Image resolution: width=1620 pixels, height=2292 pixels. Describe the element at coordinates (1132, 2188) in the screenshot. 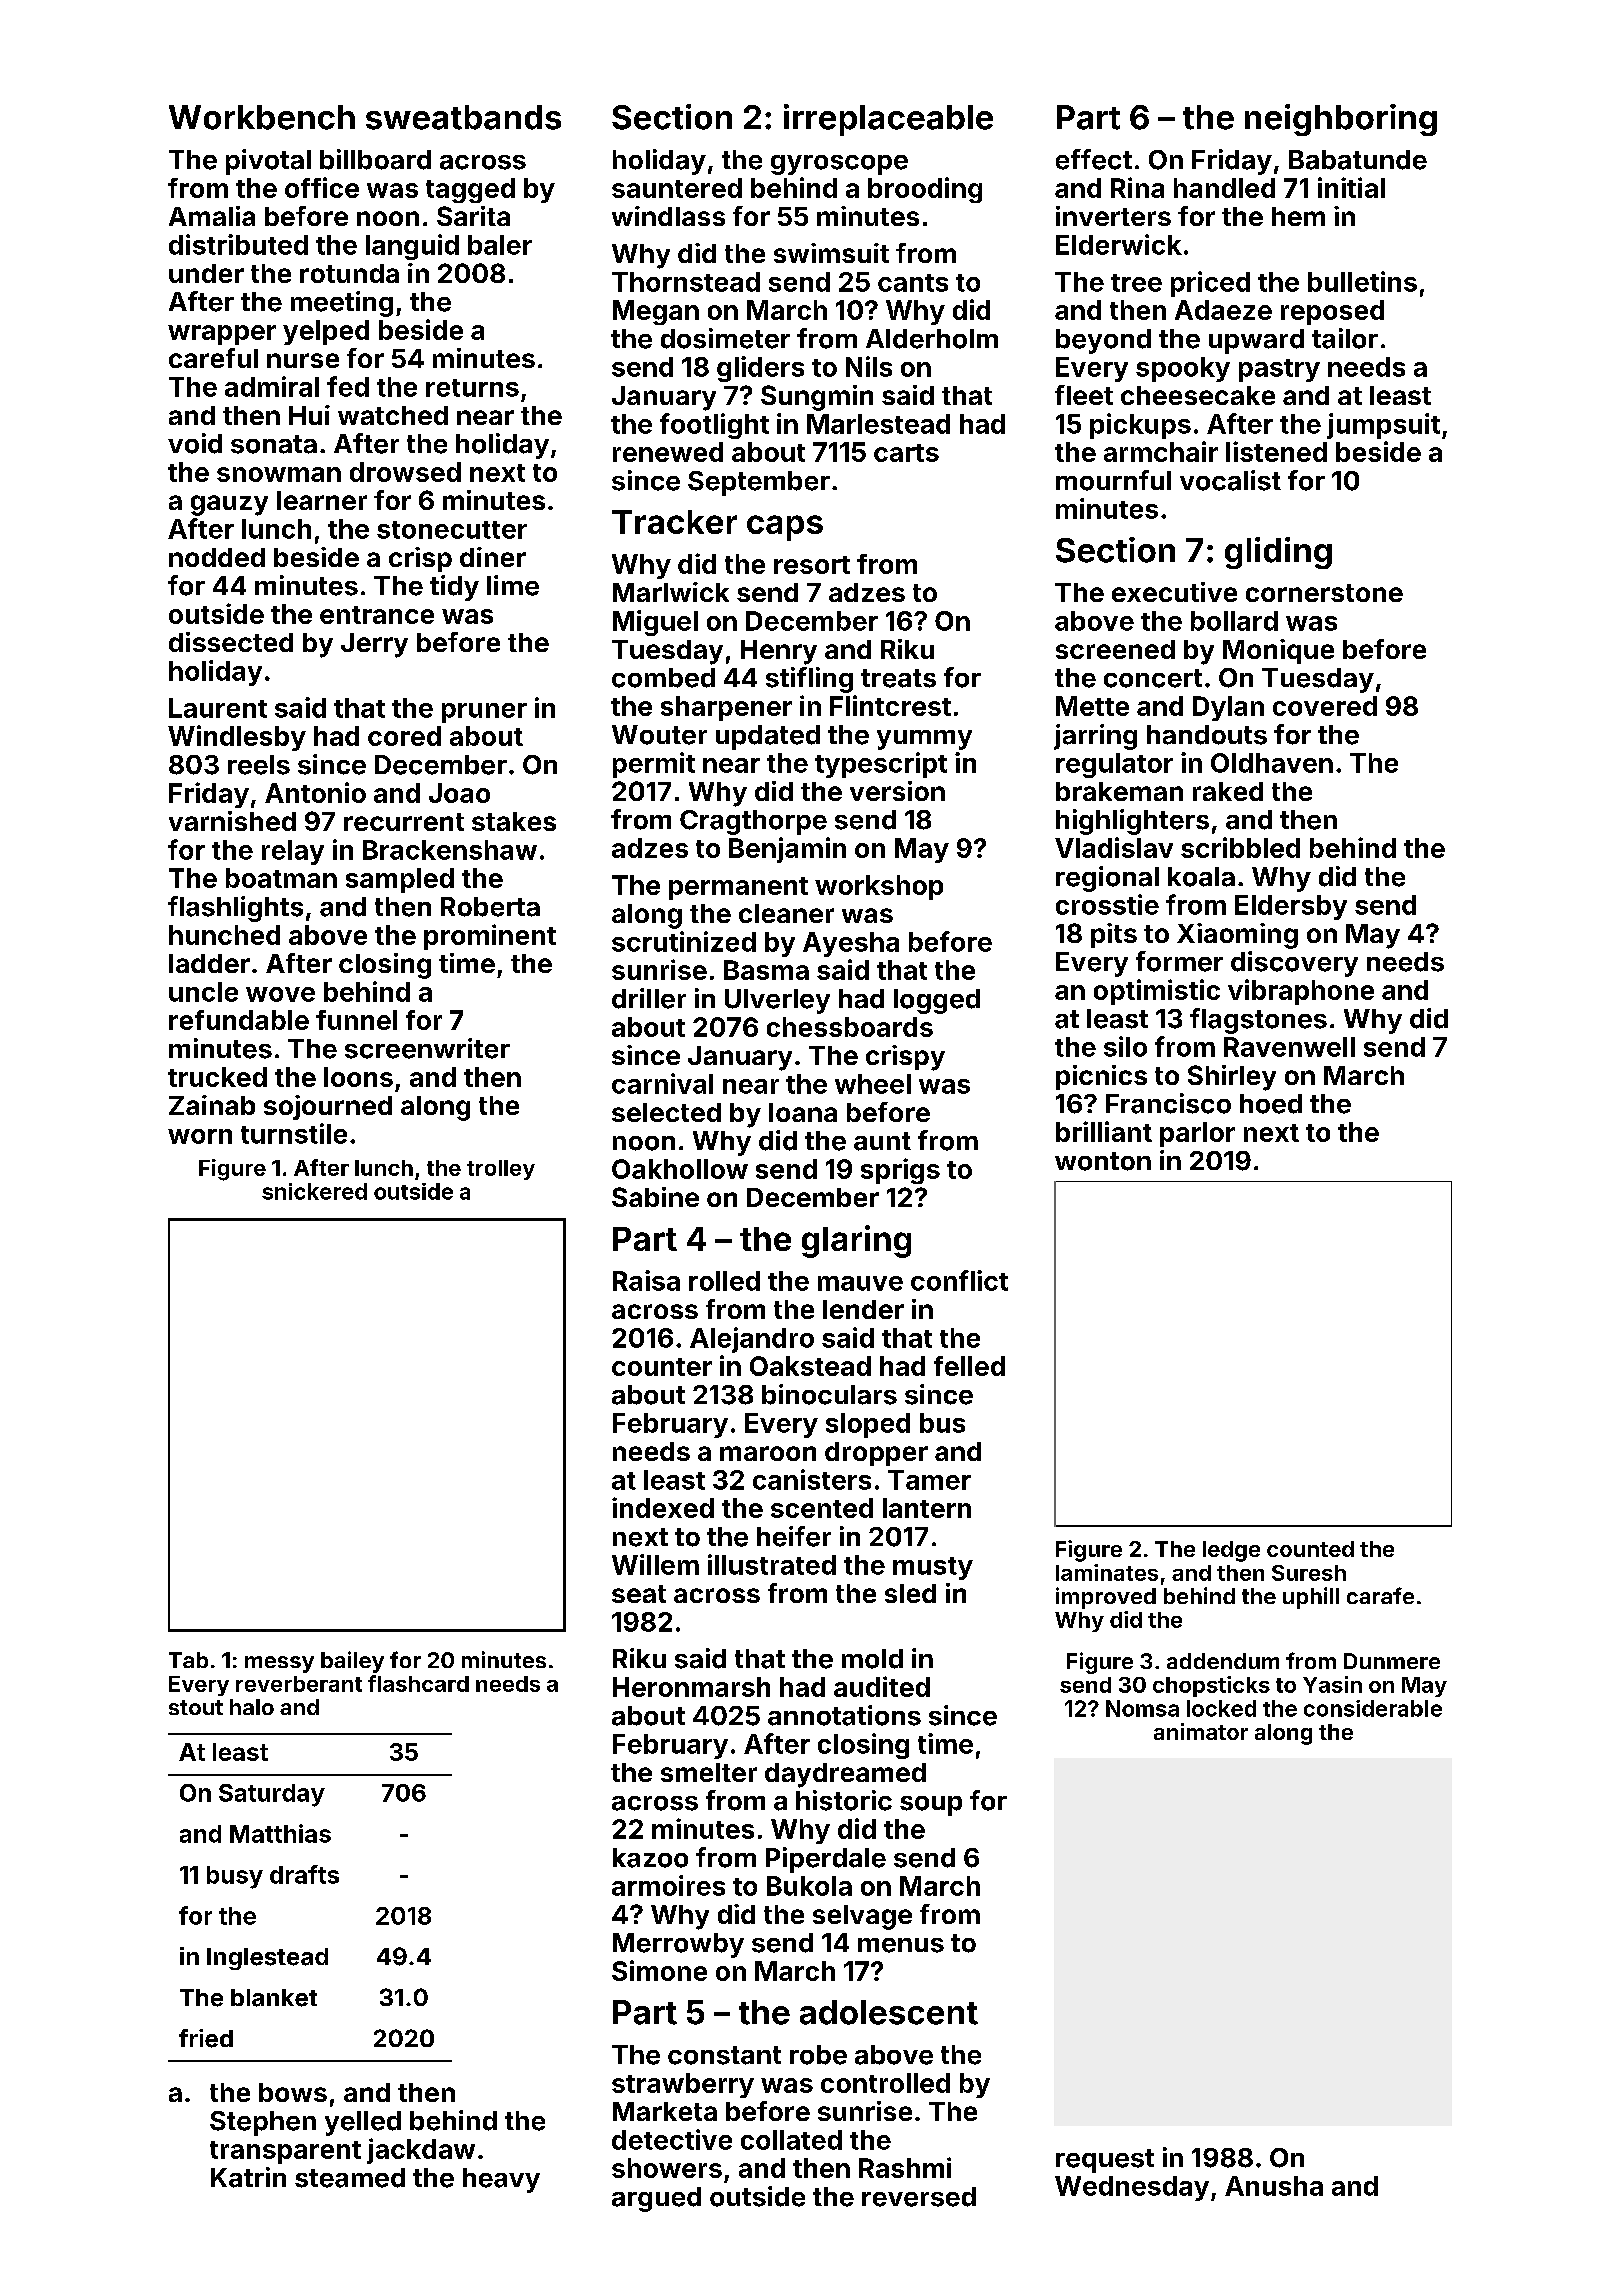

I see `Wednesday` at that location.
